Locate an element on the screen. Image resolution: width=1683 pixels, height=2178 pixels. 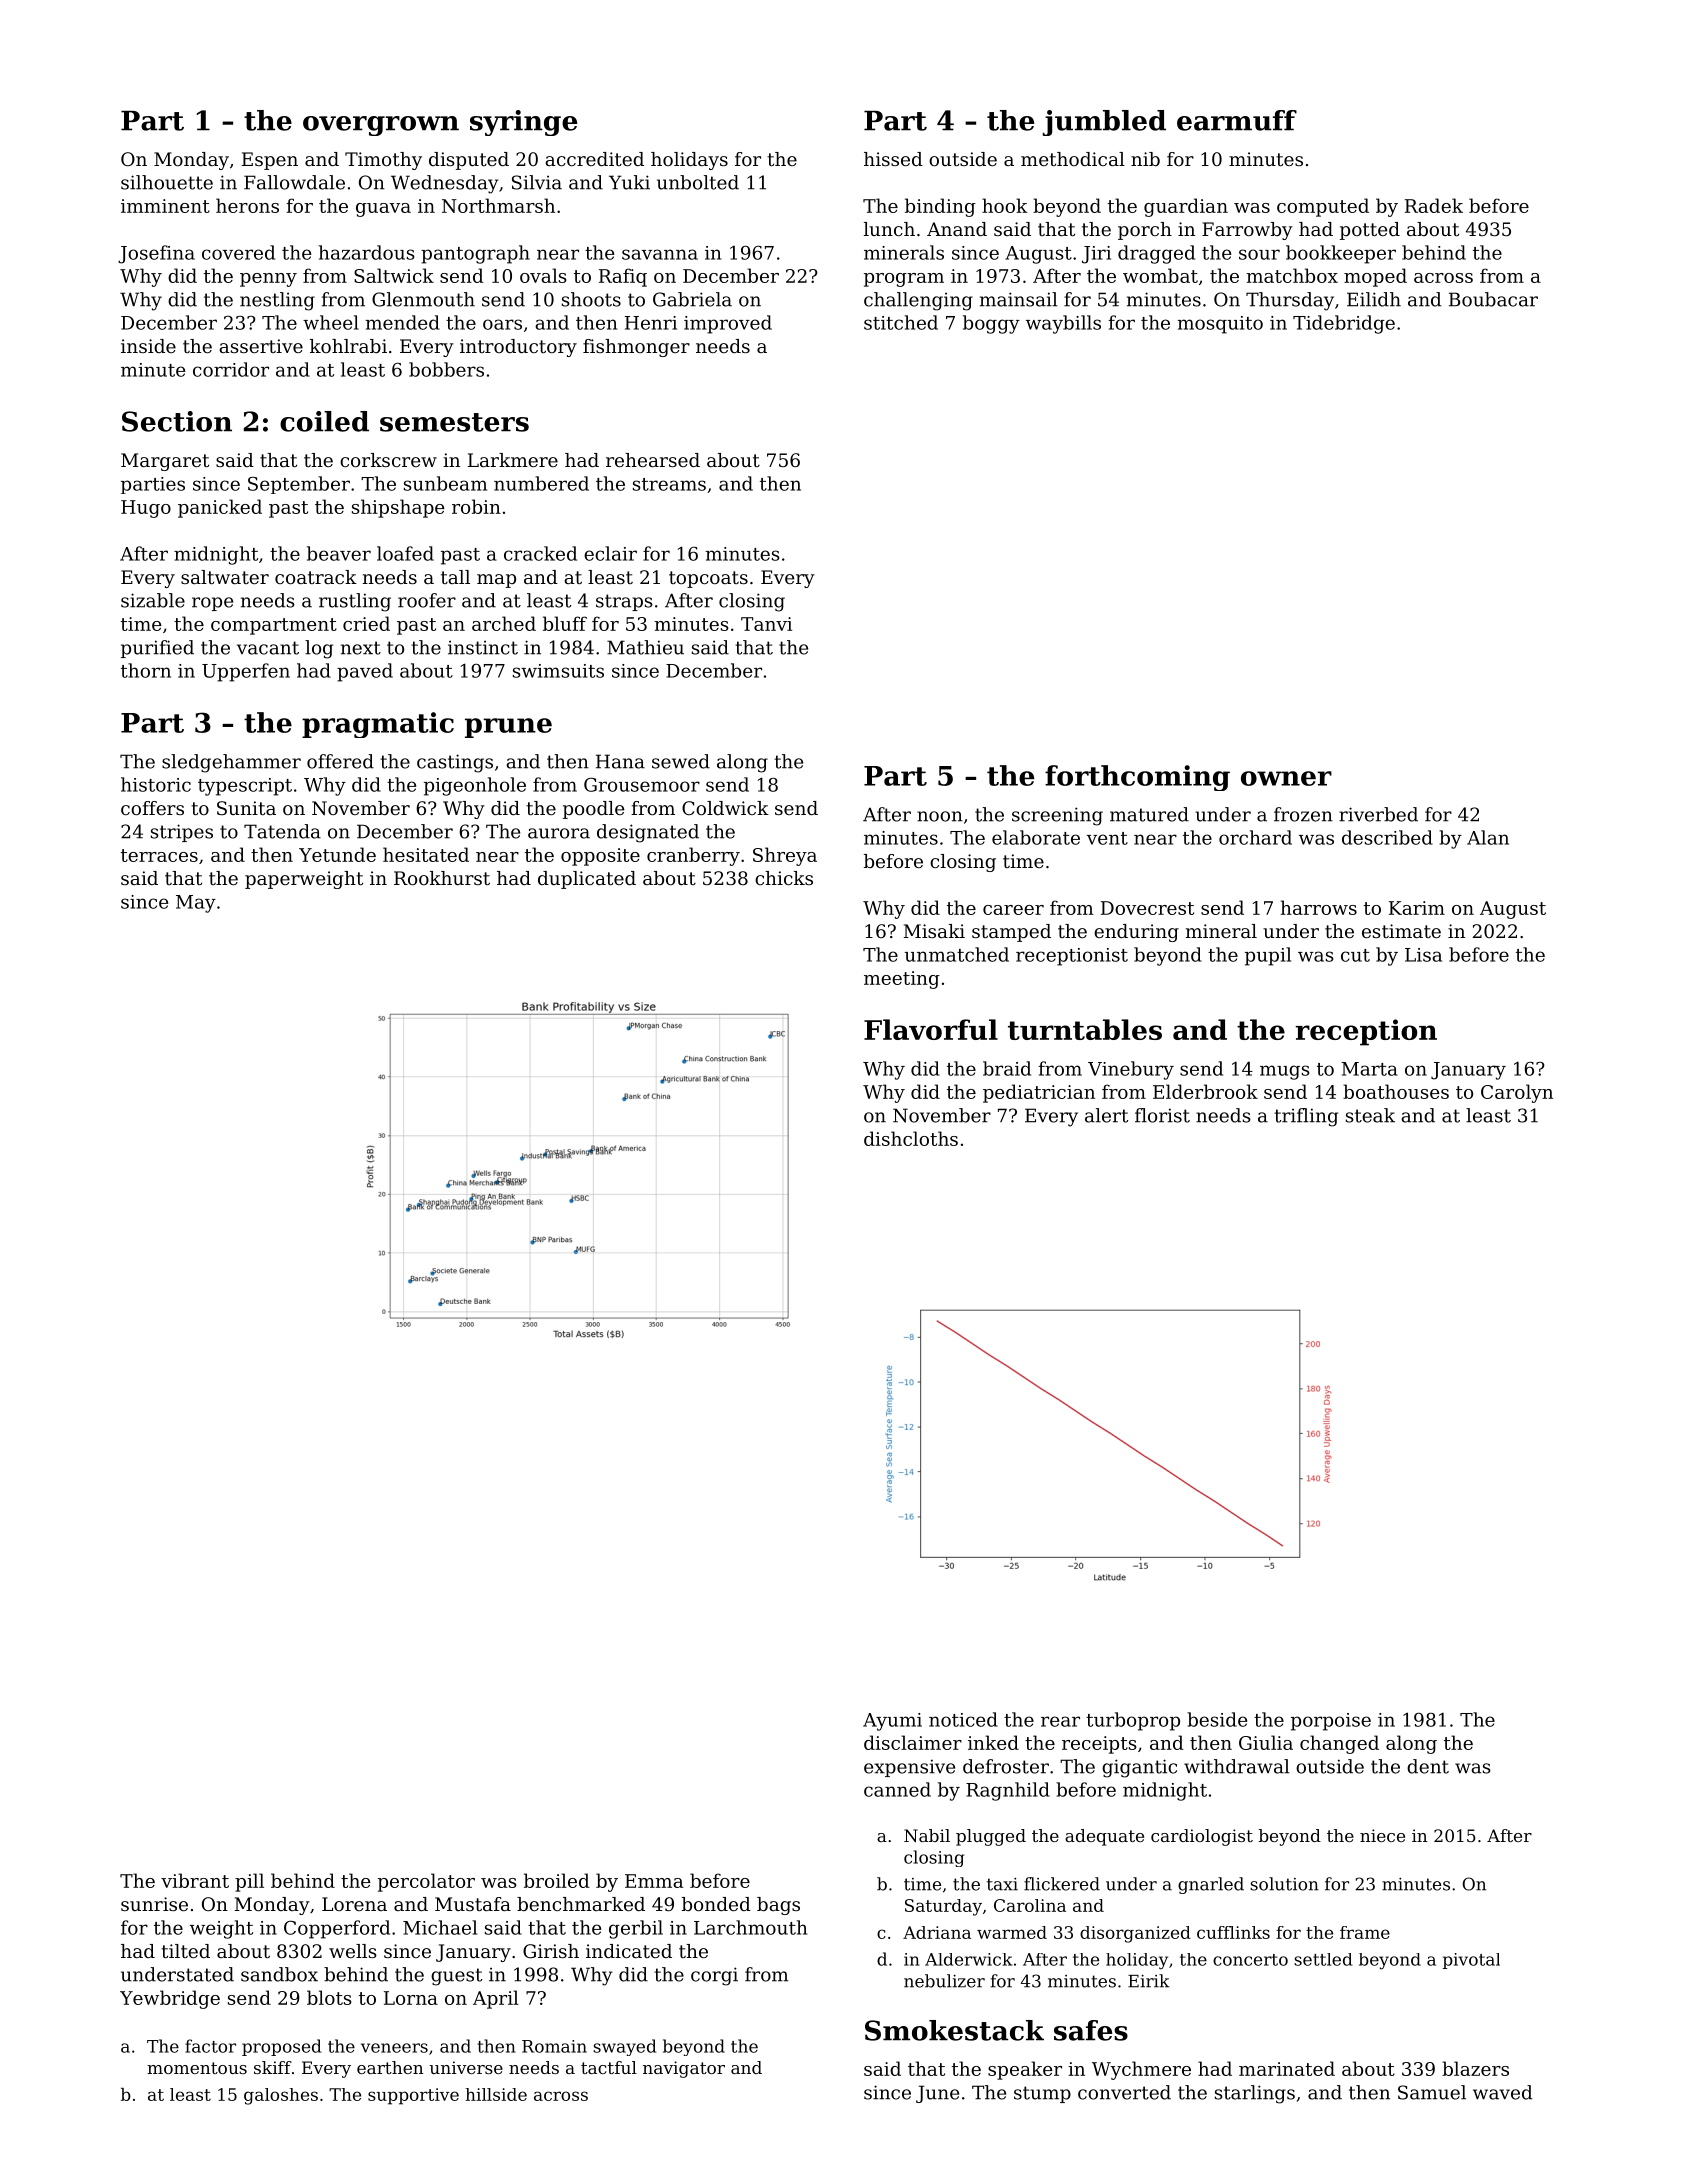
Section is located at coordinates (177, 421).
